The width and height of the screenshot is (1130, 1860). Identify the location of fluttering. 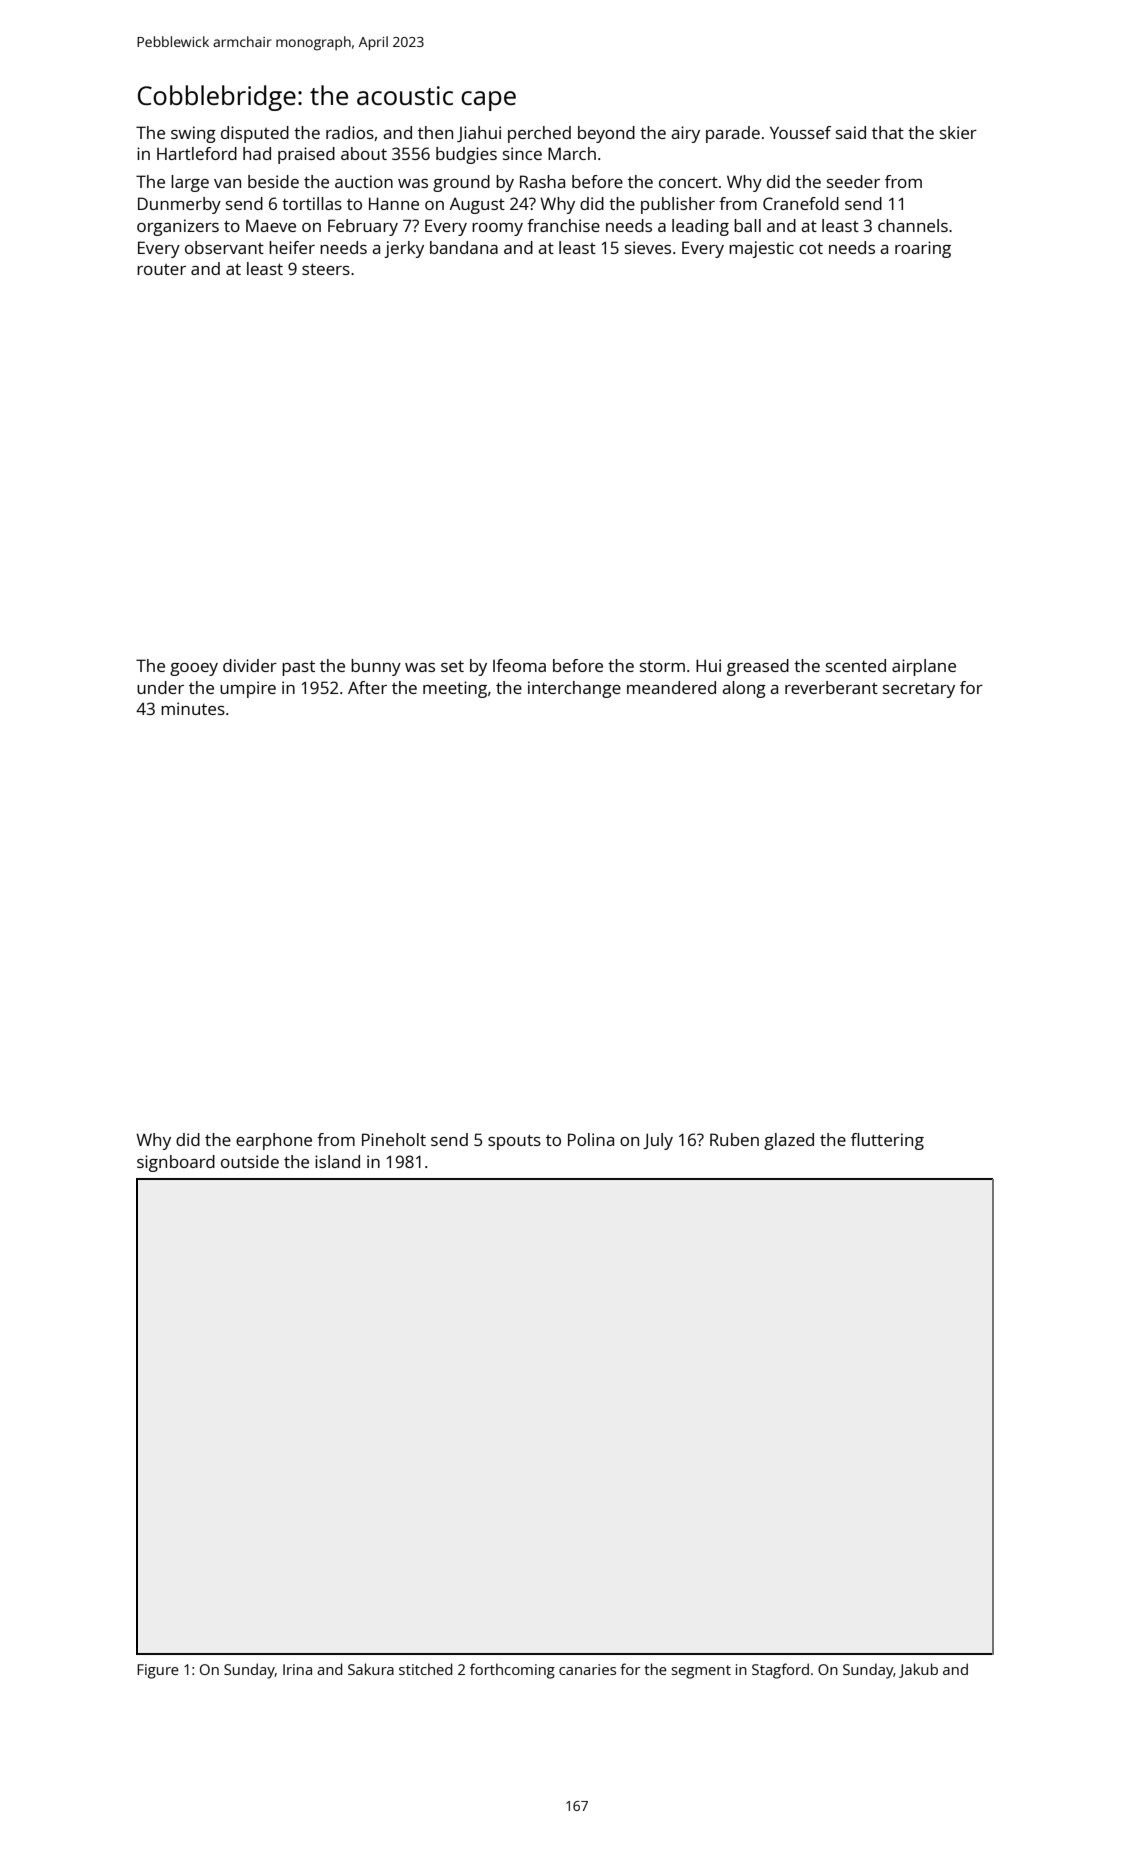
(887, 1141).
